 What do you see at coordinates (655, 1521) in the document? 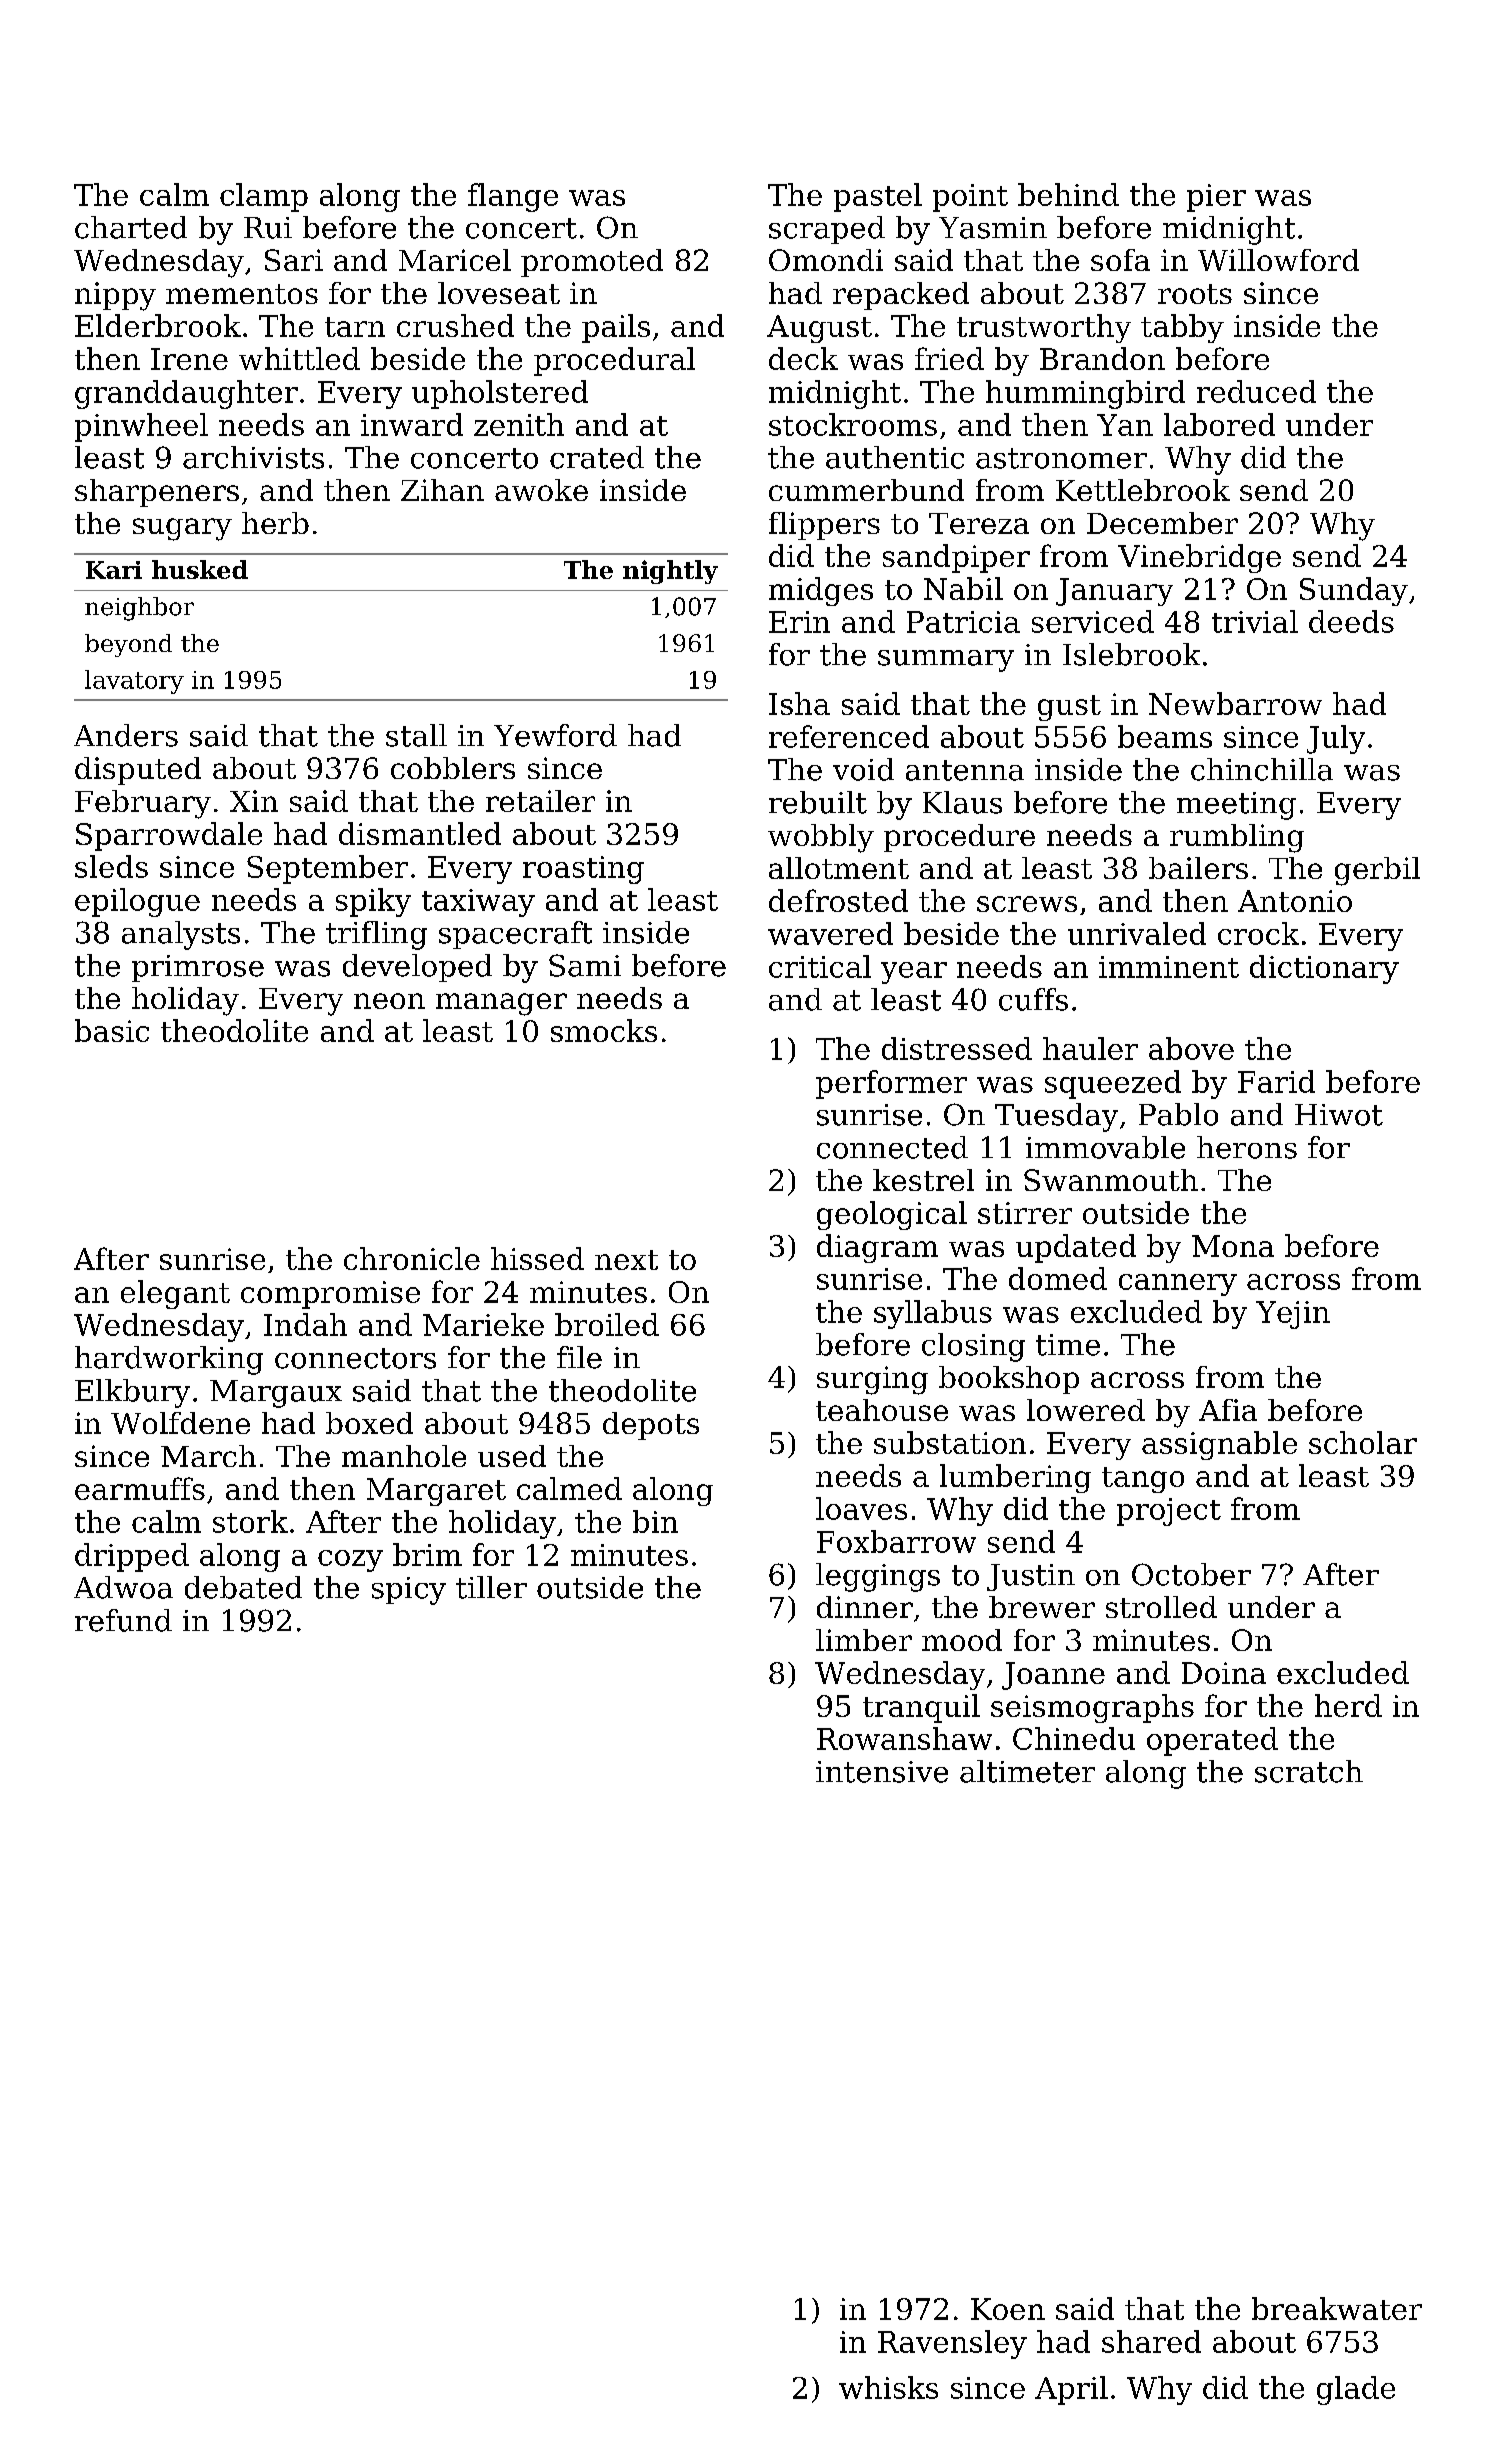
I see `bin` at bounding box center [655, 1521].
